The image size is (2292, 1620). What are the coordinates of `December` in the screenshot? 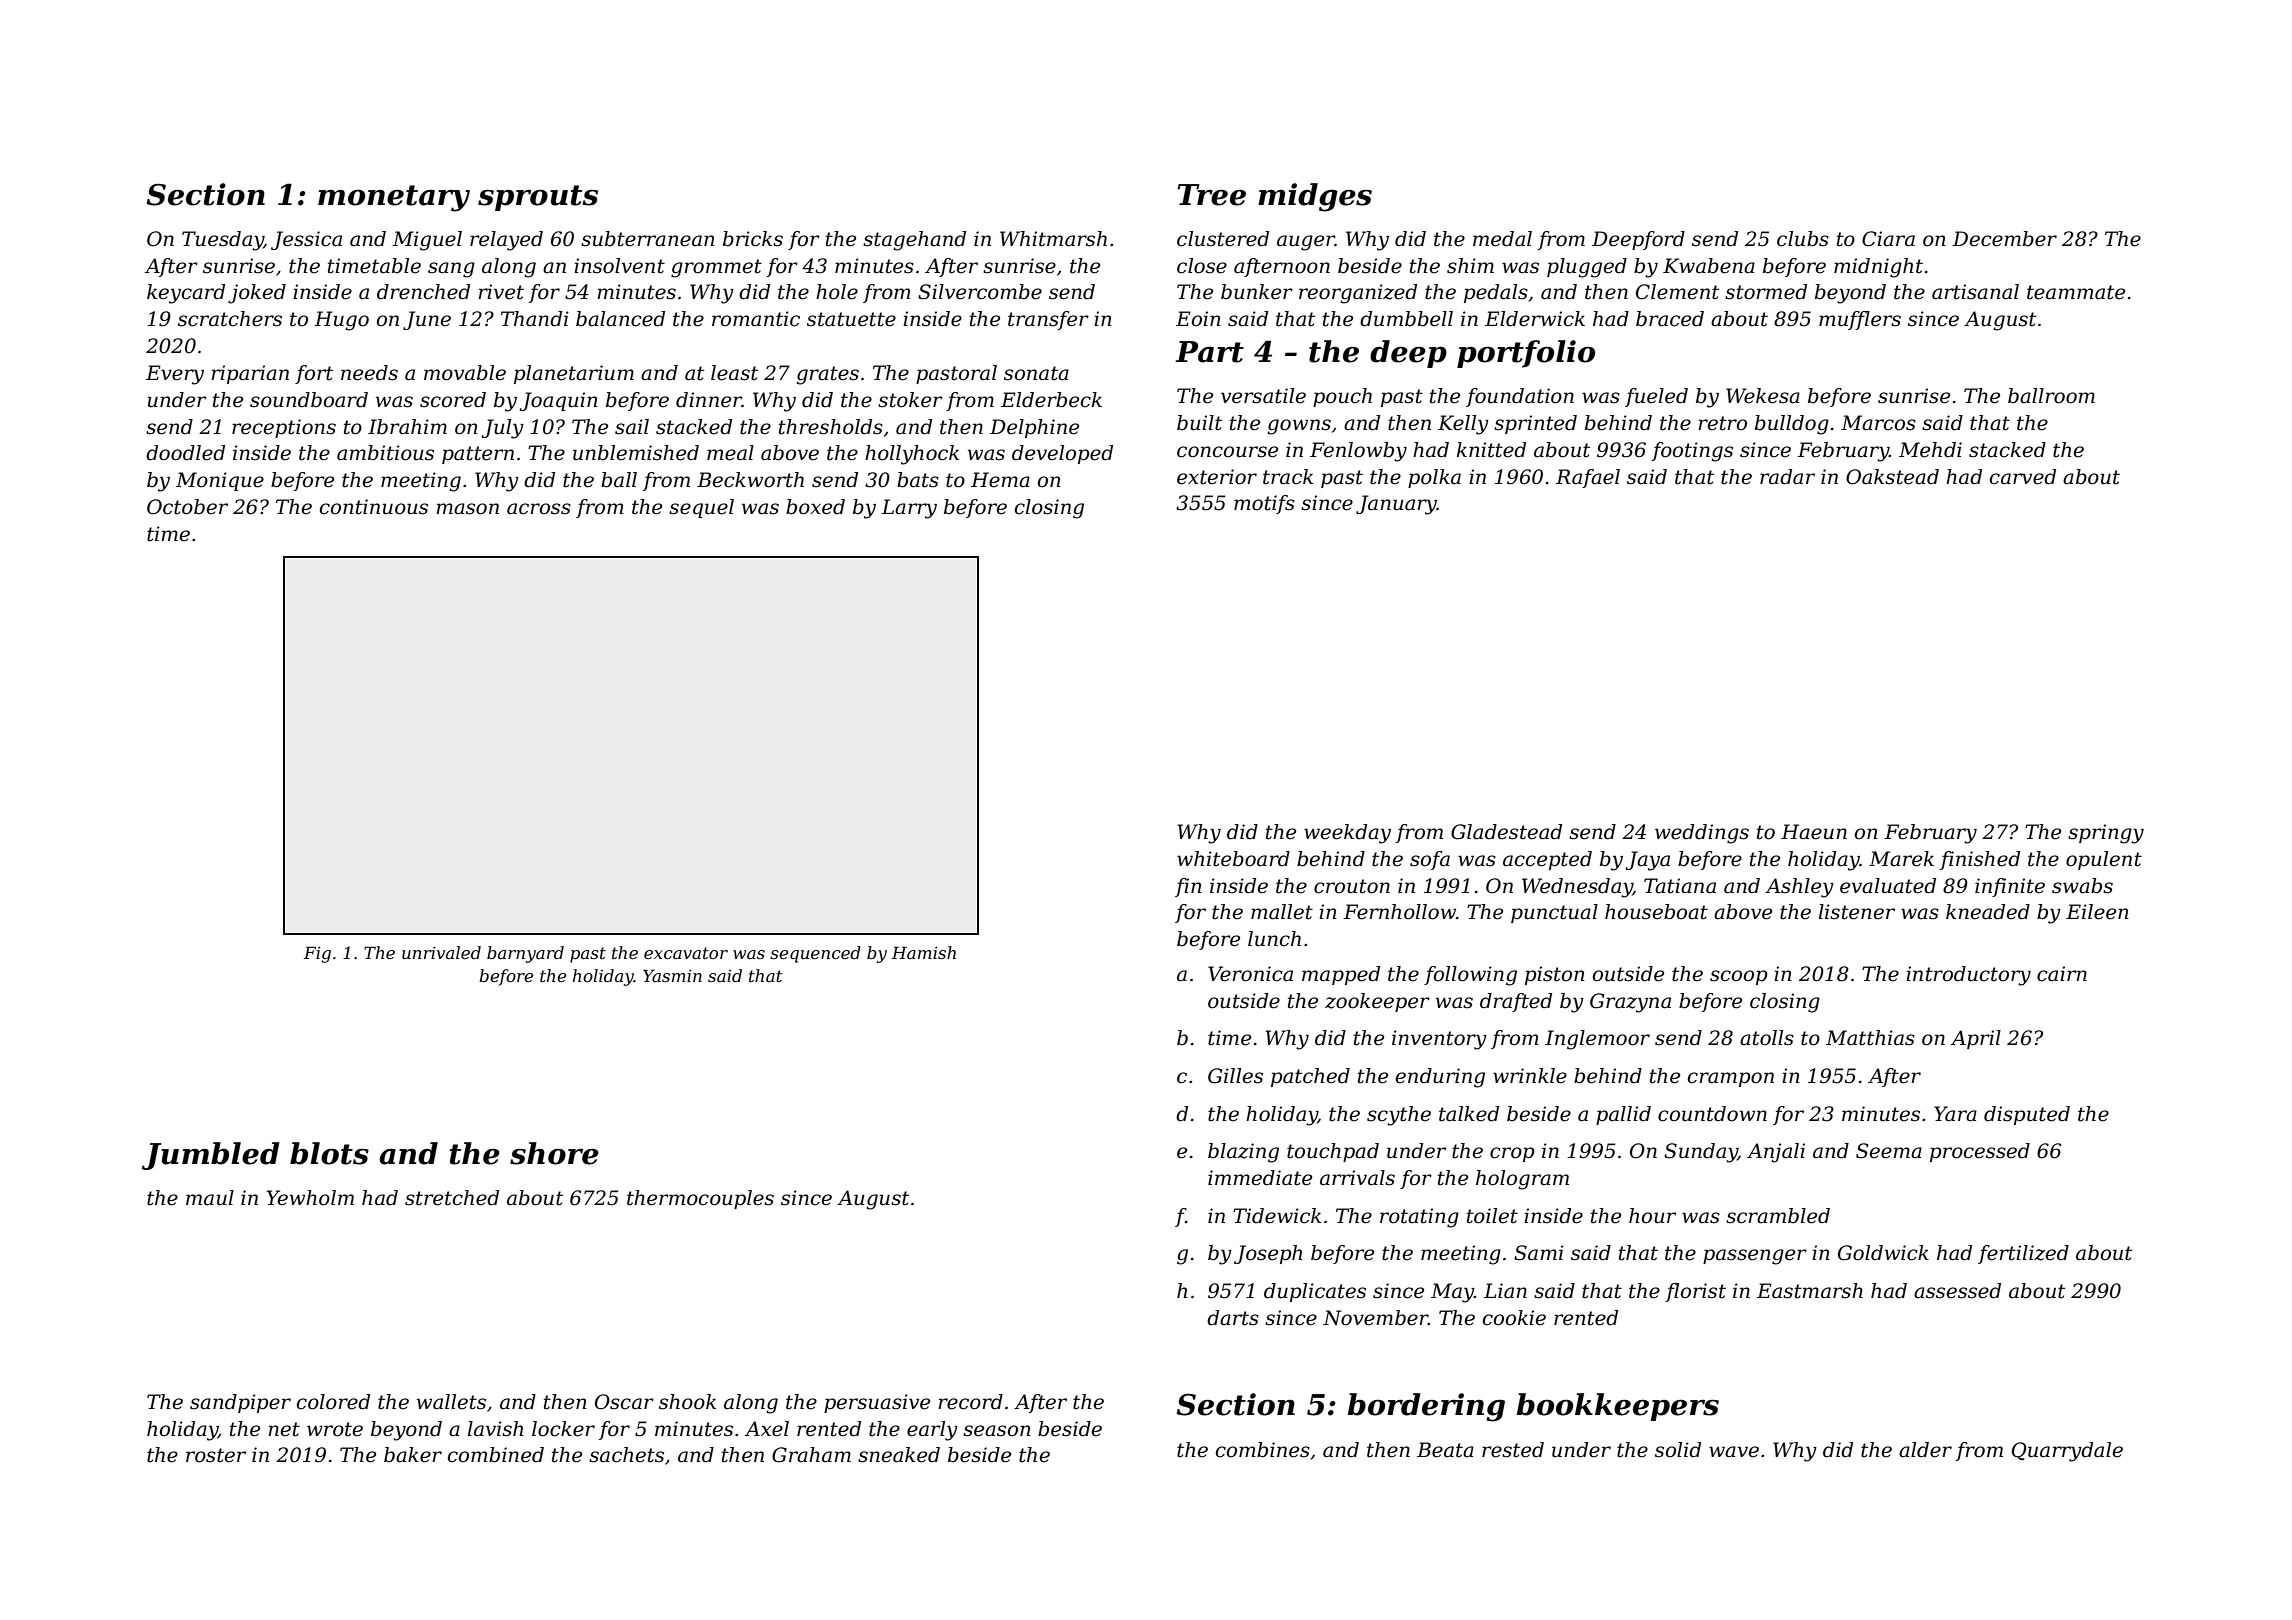 It's located at (2004, 239).
